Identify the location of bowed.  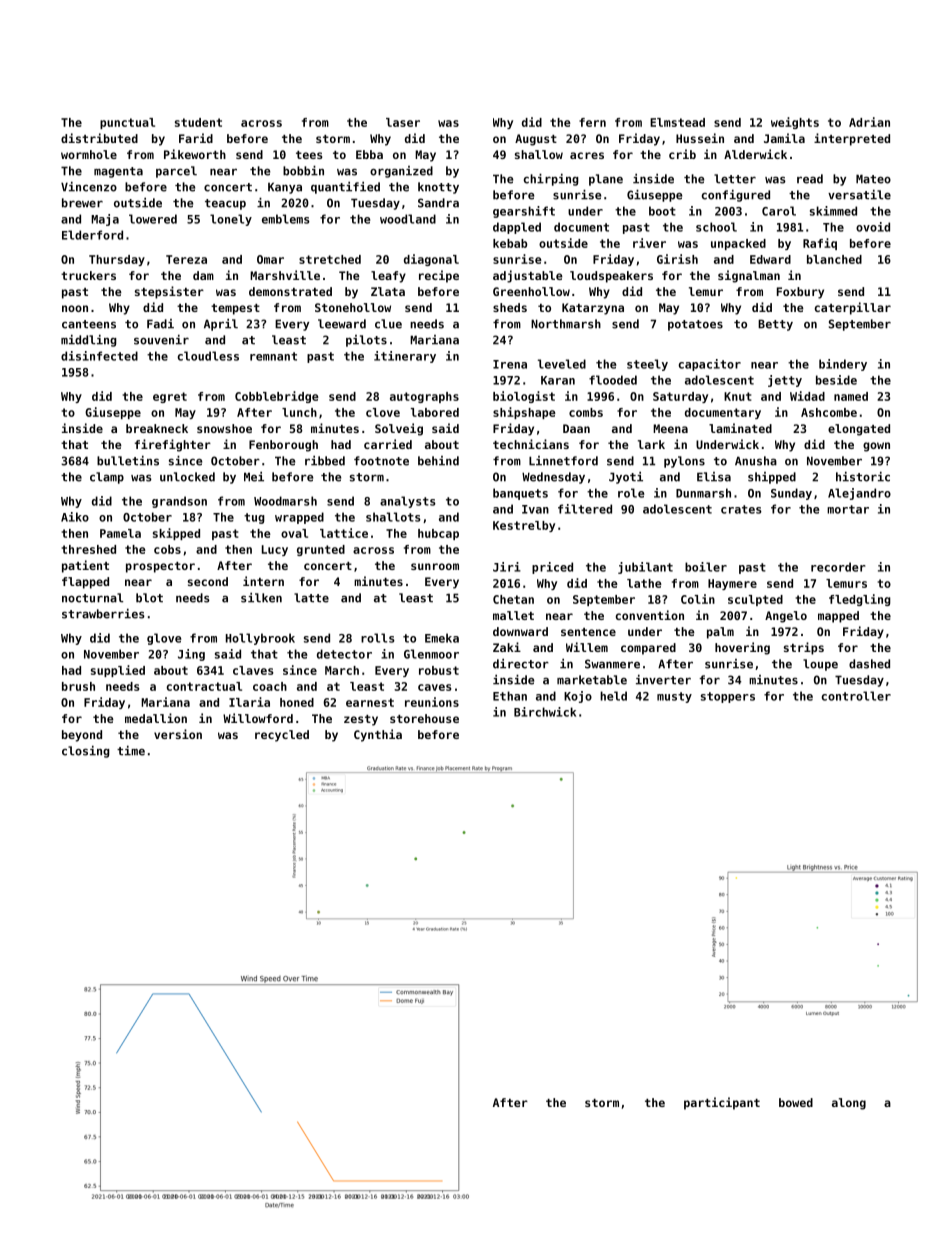
(796, 1102).
